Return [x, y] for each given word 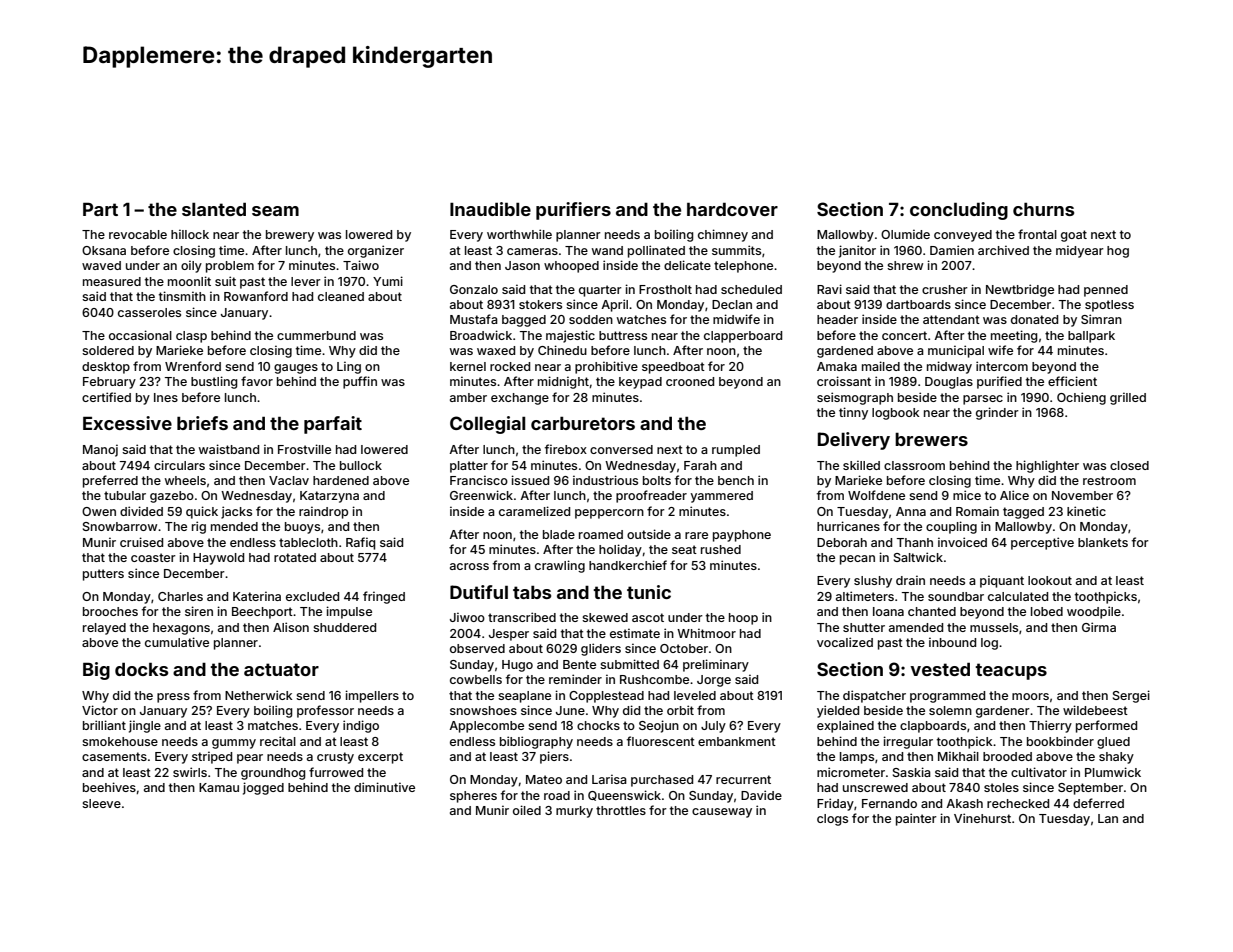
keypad [640, 383]
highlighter [1047, 466]
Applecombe [486, 727]
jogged [263, 788]
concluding [959, 211]
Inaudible [490, 209]
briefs [202, 423]
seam [275, 211]
